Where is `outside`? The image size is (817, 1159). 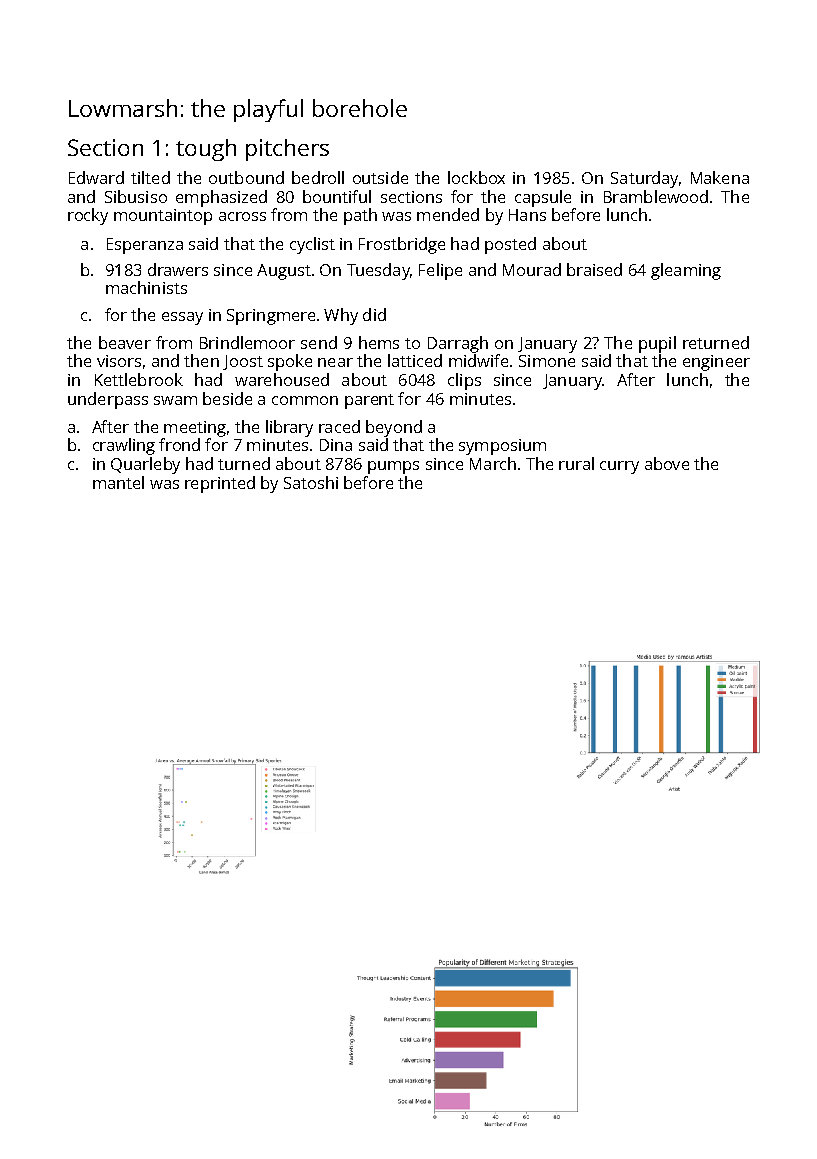 outside is located at coordinates (380, 177).
